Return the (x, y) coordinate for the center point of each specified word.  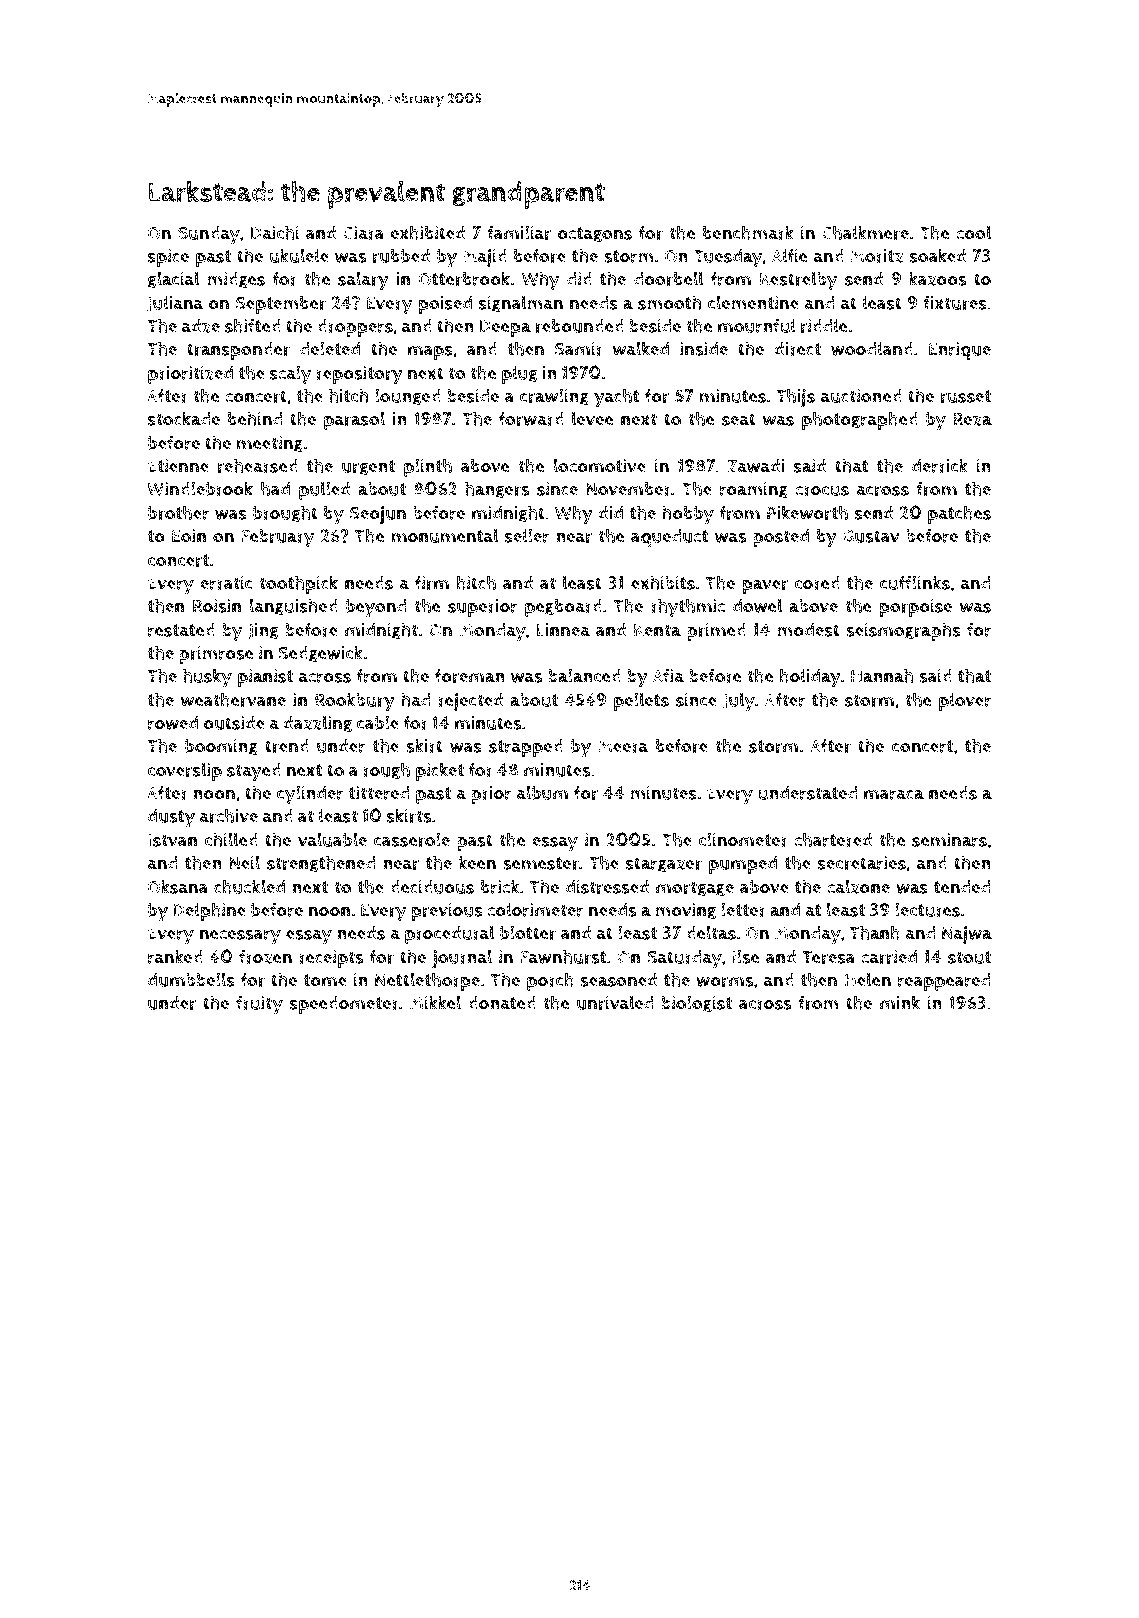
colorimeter (535, 909)
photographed (860, 420)
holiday (810, 678)
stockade (184, 418)
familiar (519, 232)
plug (519, 374)
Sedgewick (320, 654)
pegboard (563, 608)
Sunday (209, 235)
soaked (938, 255)
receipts (331, 959)
